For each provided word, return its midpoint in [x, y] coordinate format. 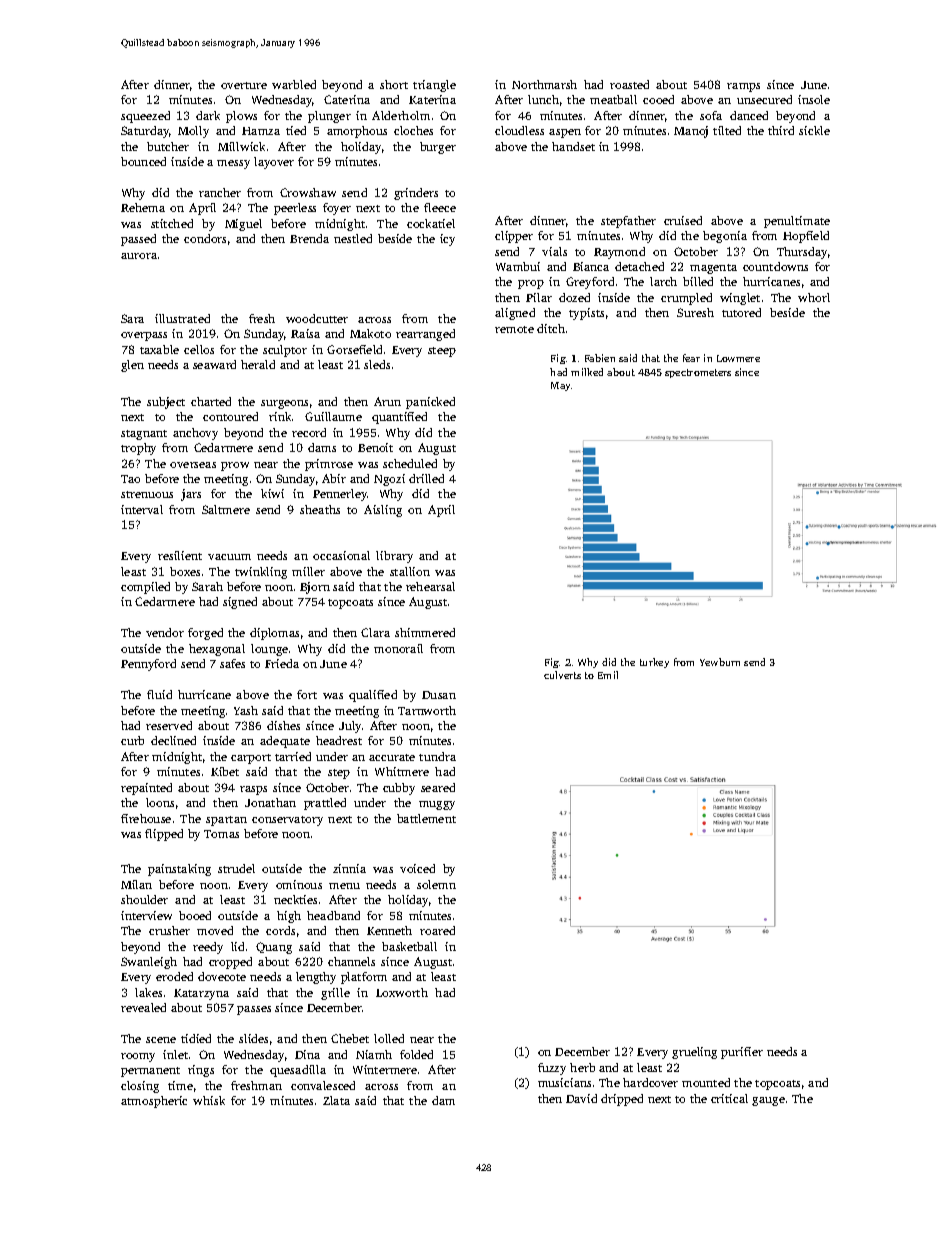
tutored [741, 312]
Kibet [225, 771]
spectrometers [698, 373]
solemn [436, 884]
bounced [143, 161]
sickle [814, 130]
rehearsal [430, 586]
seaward [214, 364]
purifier [742, 1053]
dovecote [222, 976]
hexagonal [217, 650]
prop [531, 284]
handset [573, 146]
